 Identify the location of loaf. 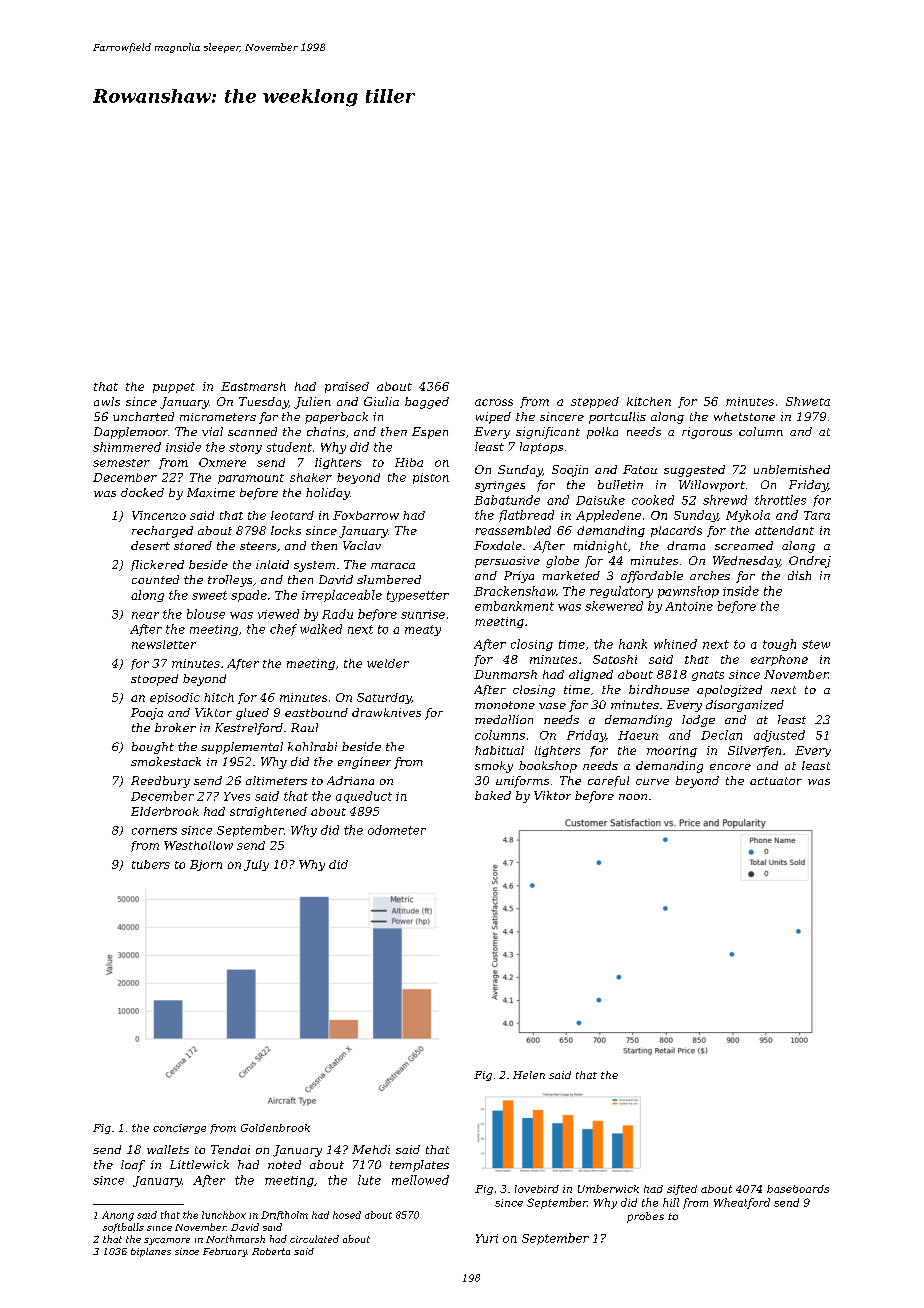
(133, 1166).
